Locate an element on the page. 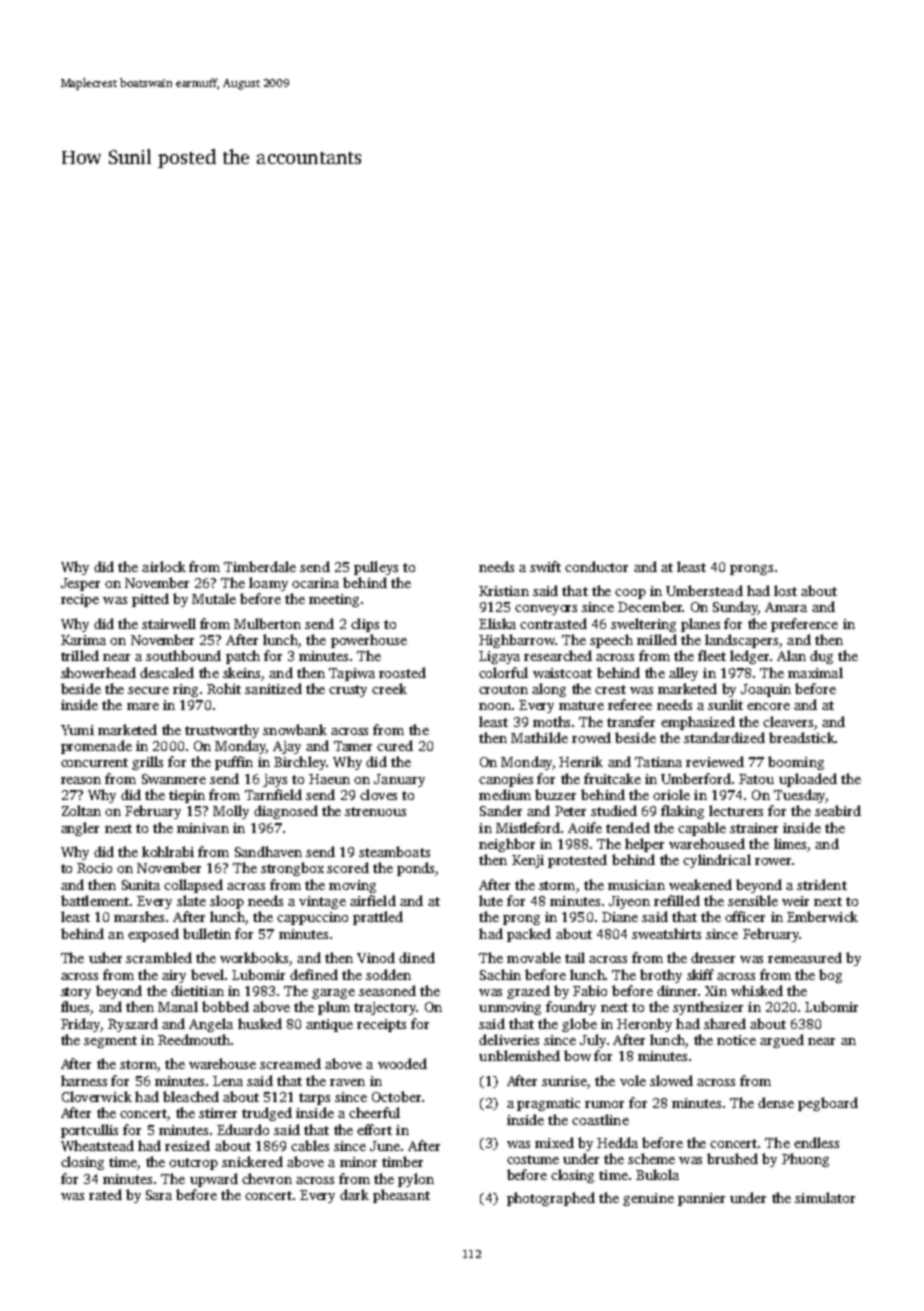 This image has width=924, height=1311. Hedda is located at coordinates (617, 1142).
